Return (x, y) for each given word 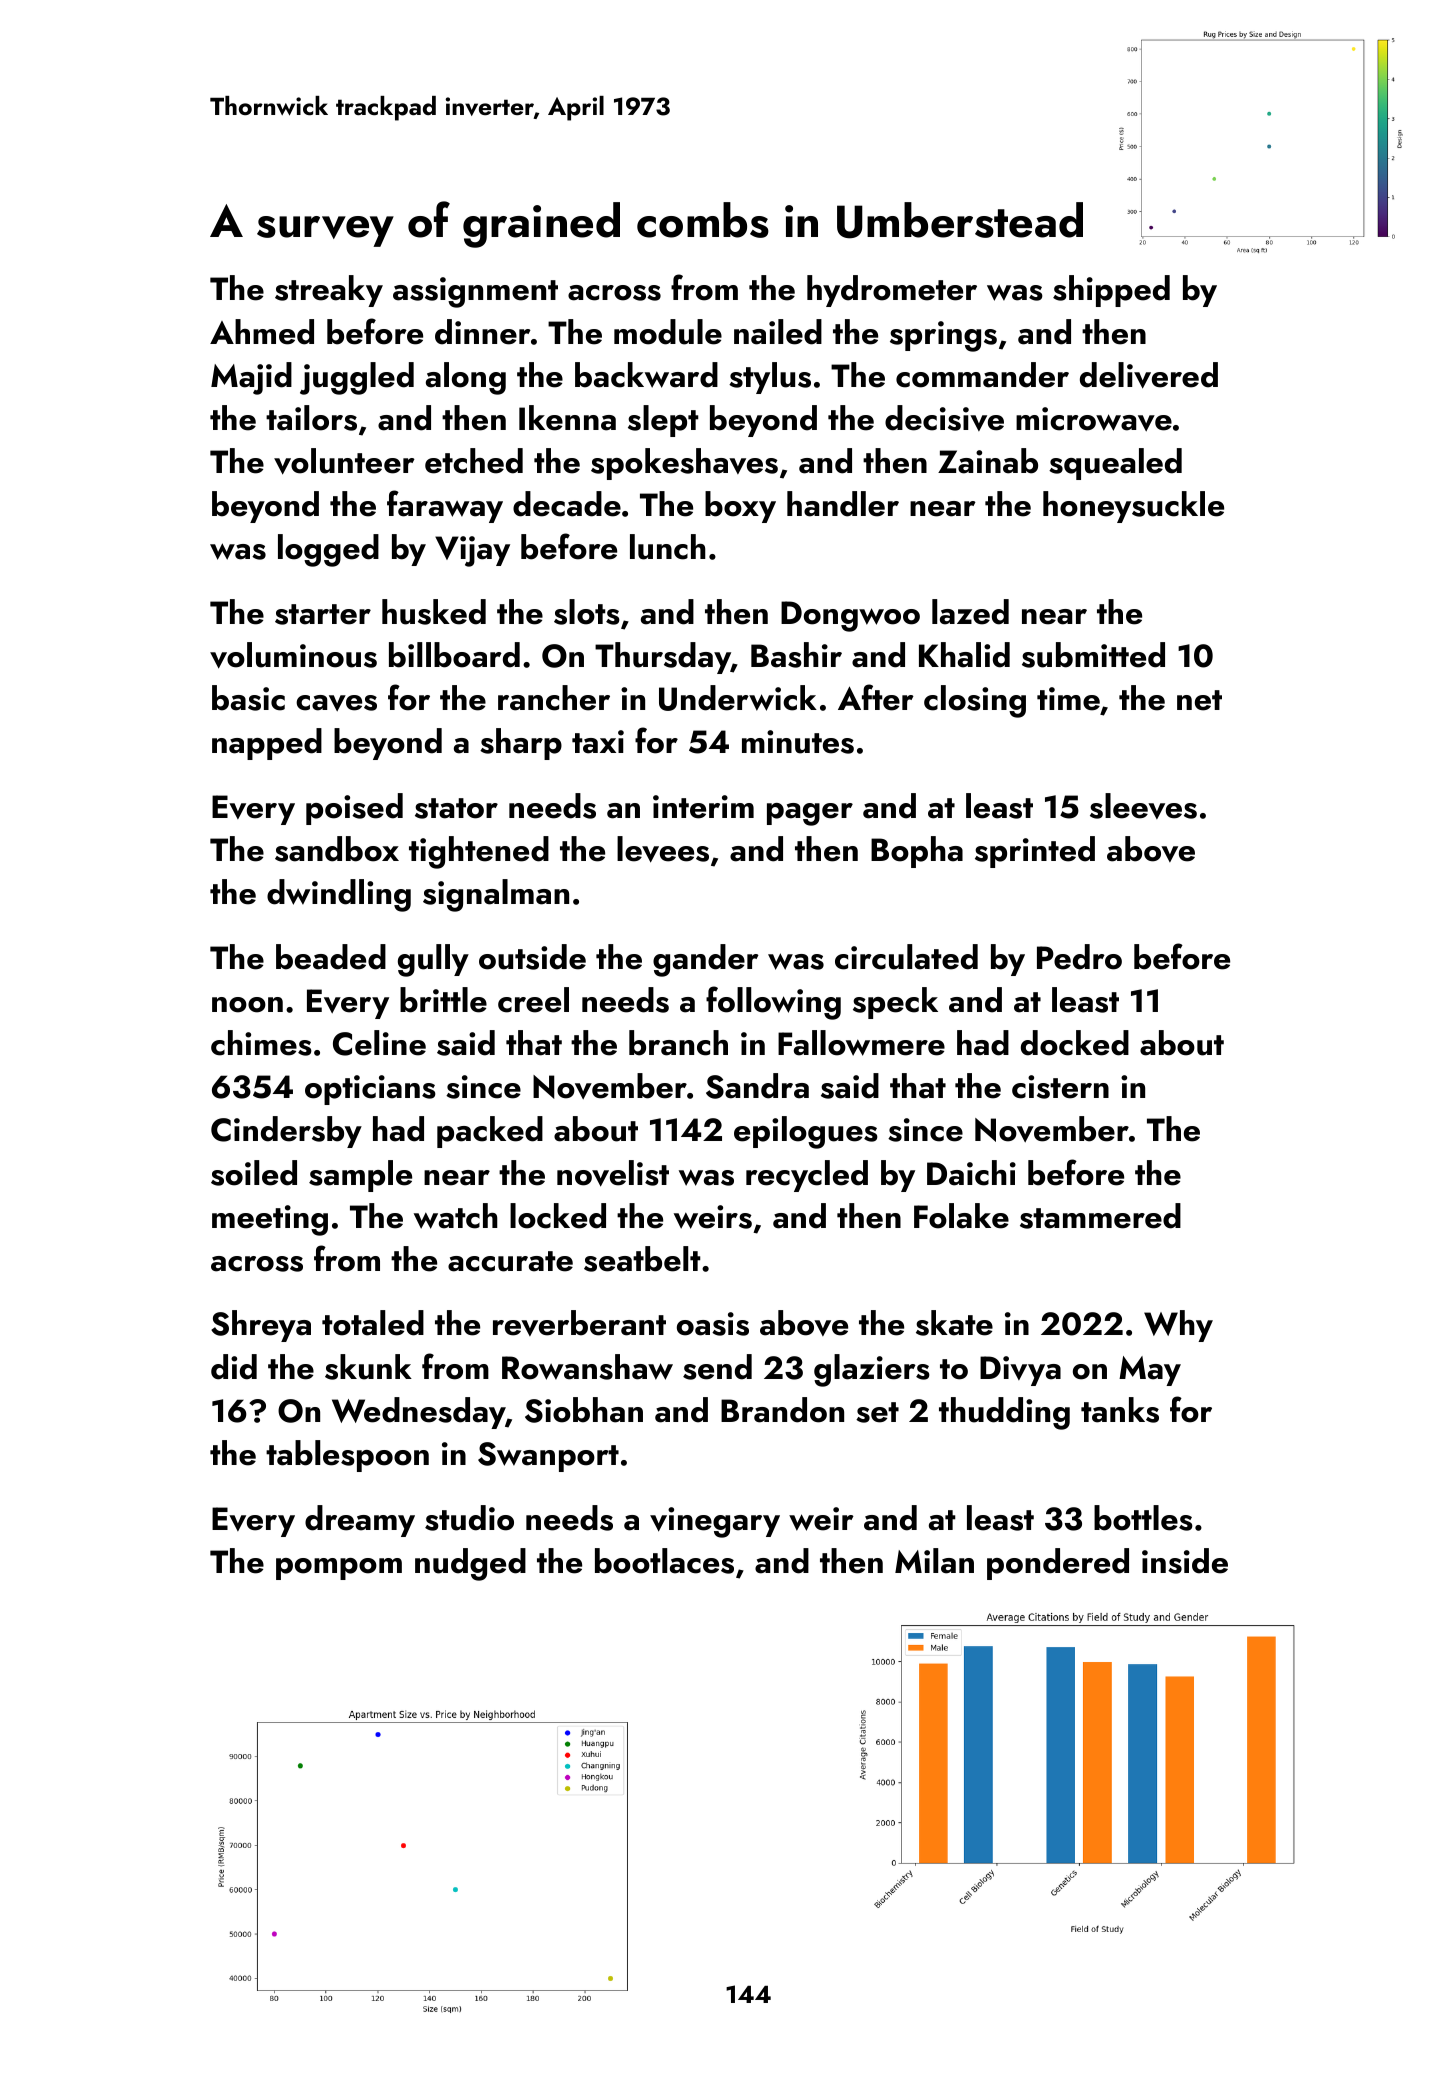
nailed (778, 332)
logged (328, 550)
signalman (496, 895)
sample (360, 1176)
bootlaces (664, 1561)
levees (663, 849)
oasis (713, 1324)
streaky (329, 291)
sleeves (1143, 806)
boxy (740, 507)
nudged (470, 1564)
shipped (1111, 291)
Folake (961, 1216)
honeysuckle (1133, 507)
